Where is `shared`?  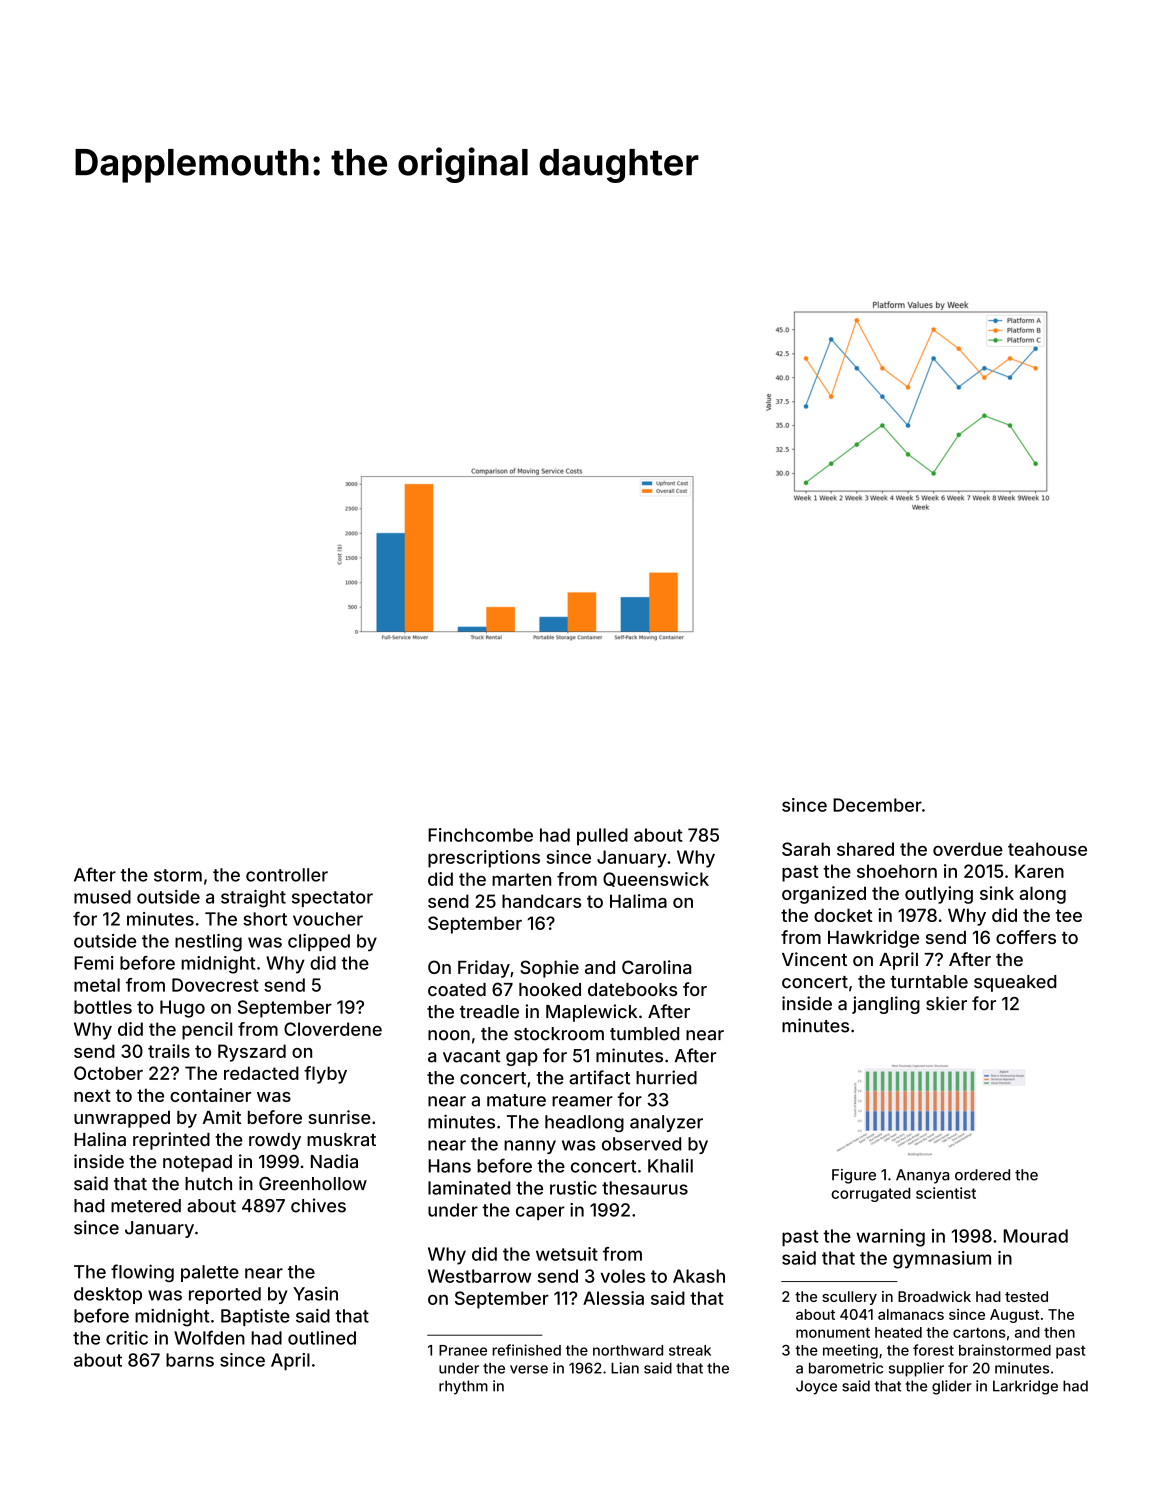
shared is located at coordinates (865, 849).
